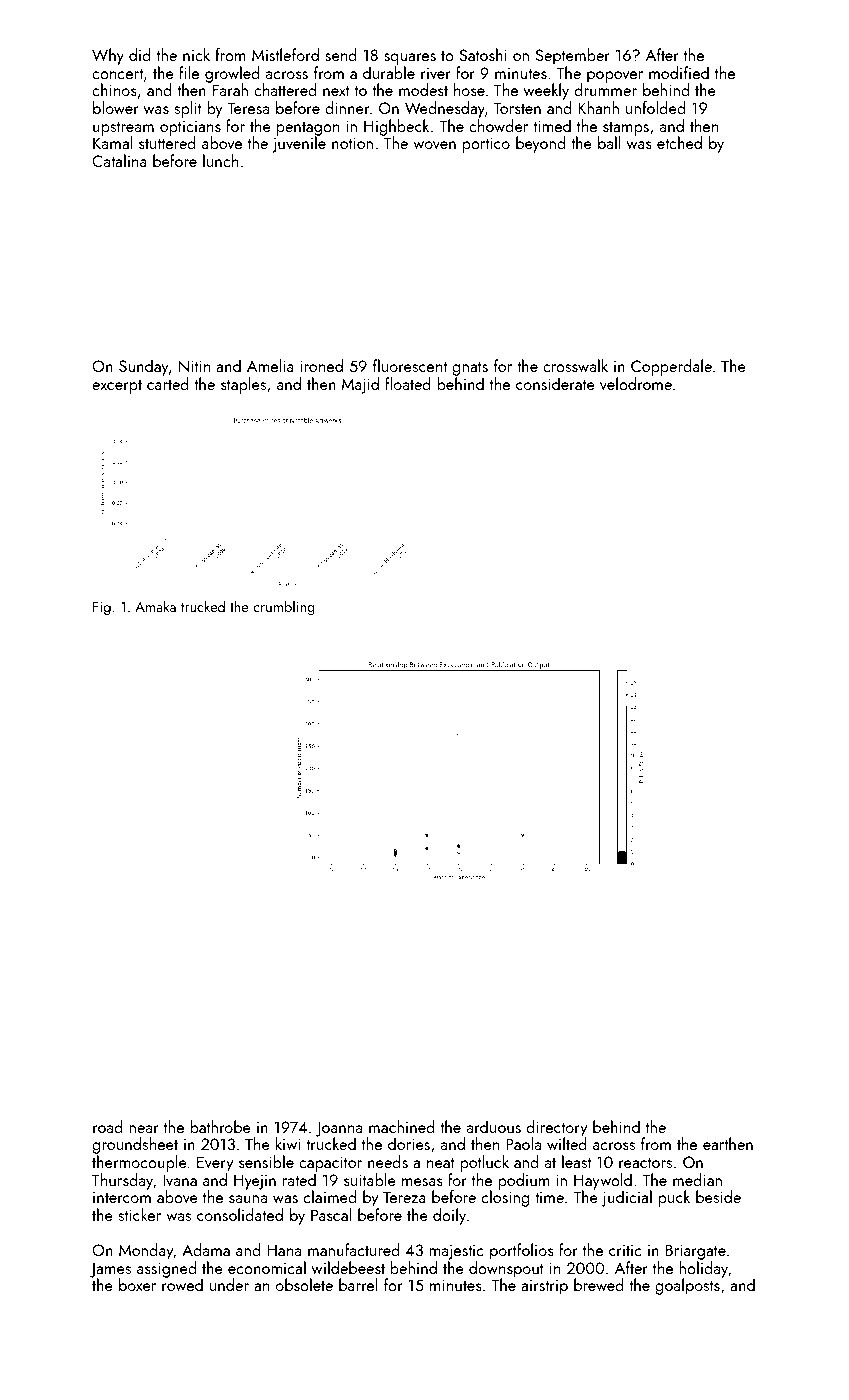 This screenshot has width=849, height=1400. I want to click on send, so click(341, 54).
